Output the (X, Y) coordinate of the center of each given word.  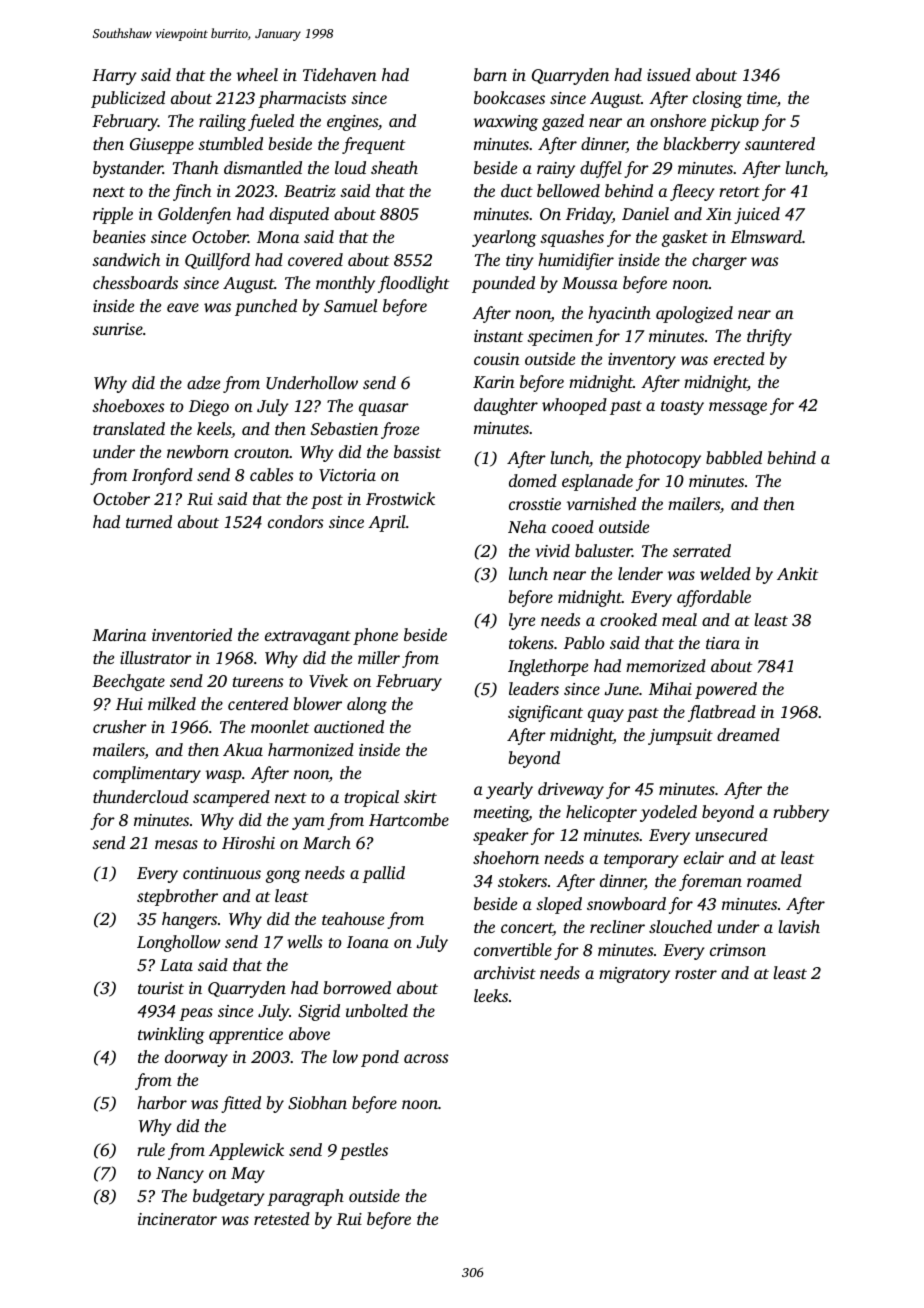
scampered (231, 798)
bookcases (509, 97)
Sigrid (319, 1012)
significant (545, 713)
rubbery (801, 813)
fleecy (692, 192)
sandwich (126, 259)
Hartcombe (409, 819)
